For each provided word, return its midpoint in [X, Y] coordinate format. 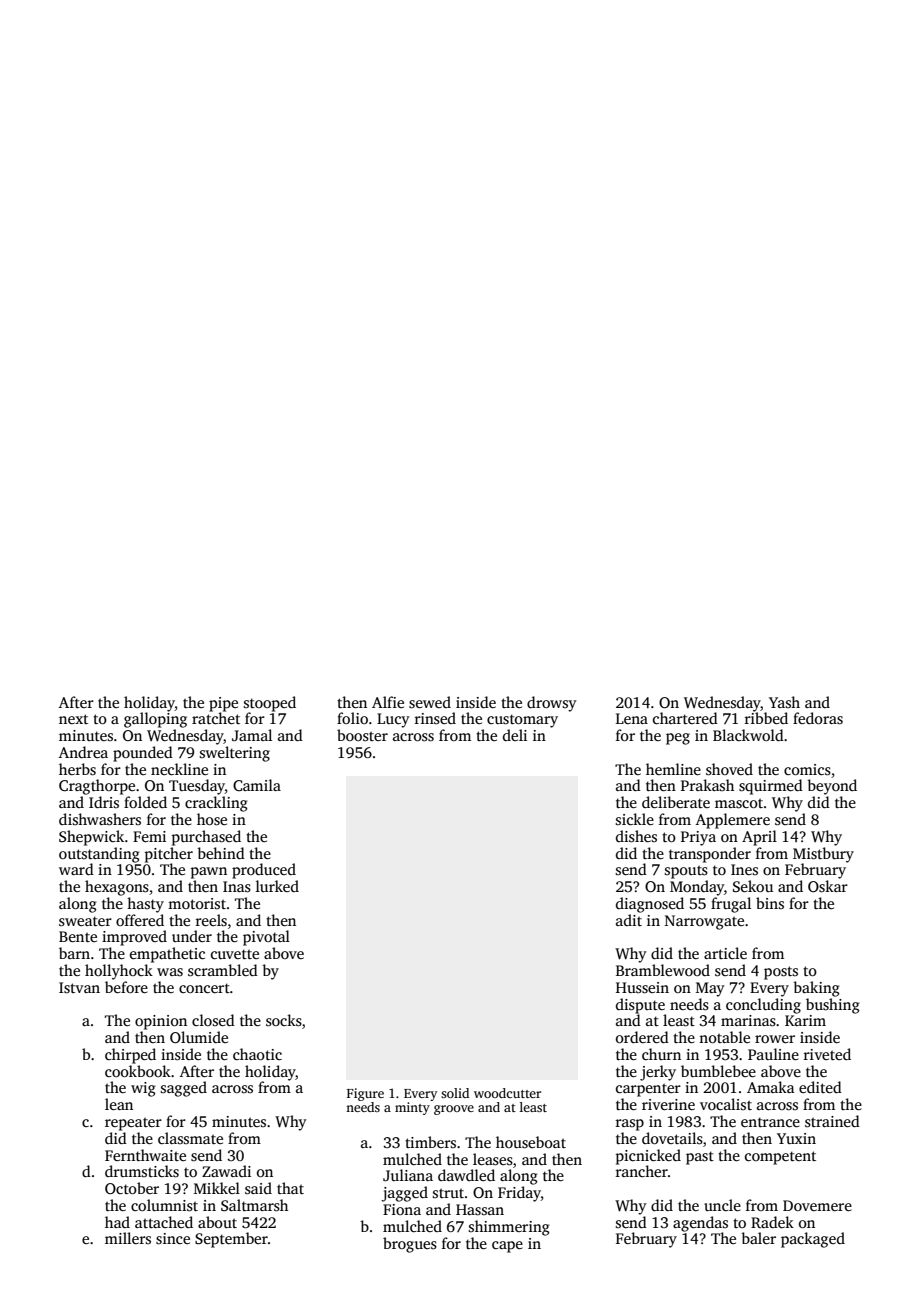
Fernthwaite [145, 1155]
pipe [223, 704]
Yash [784, 702]
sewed [430, 702]
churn [661, 1054]
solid [455, 1093]
